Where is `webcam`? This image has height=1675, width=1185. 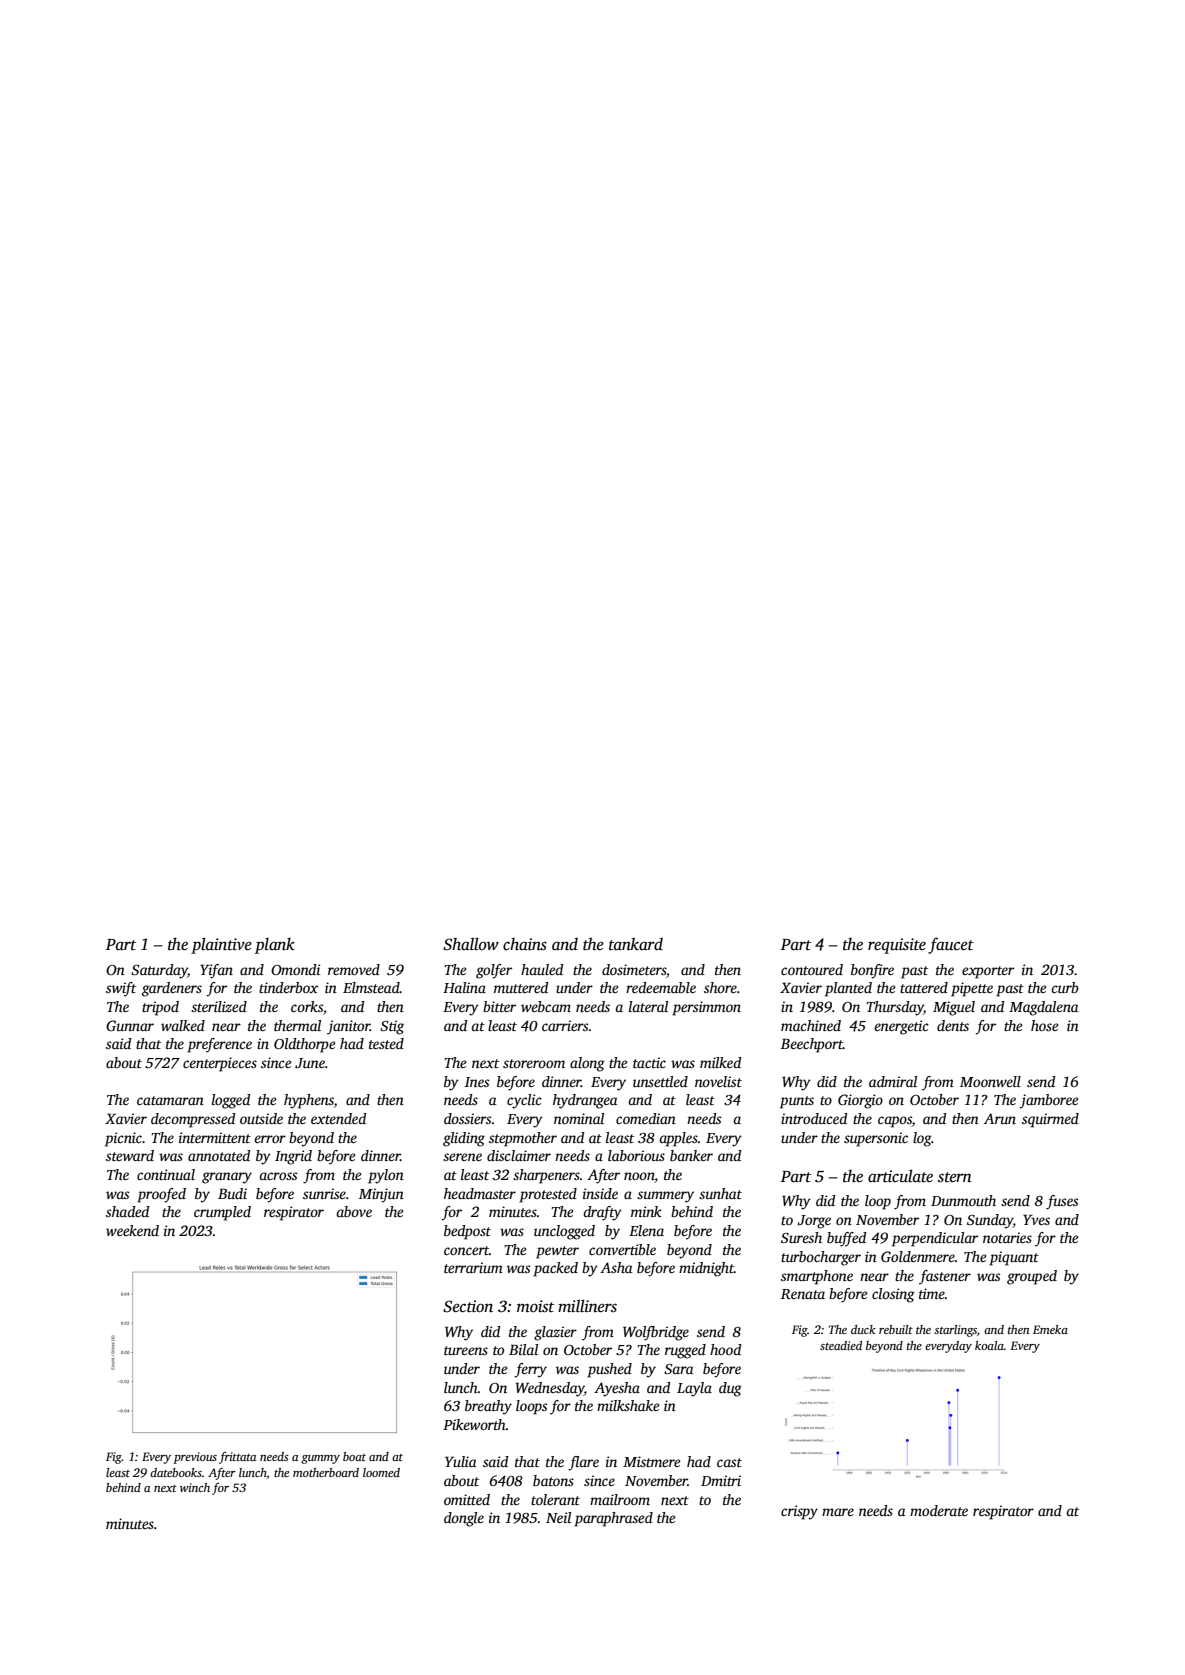 webcam is located at coordinates (546, 1006).
